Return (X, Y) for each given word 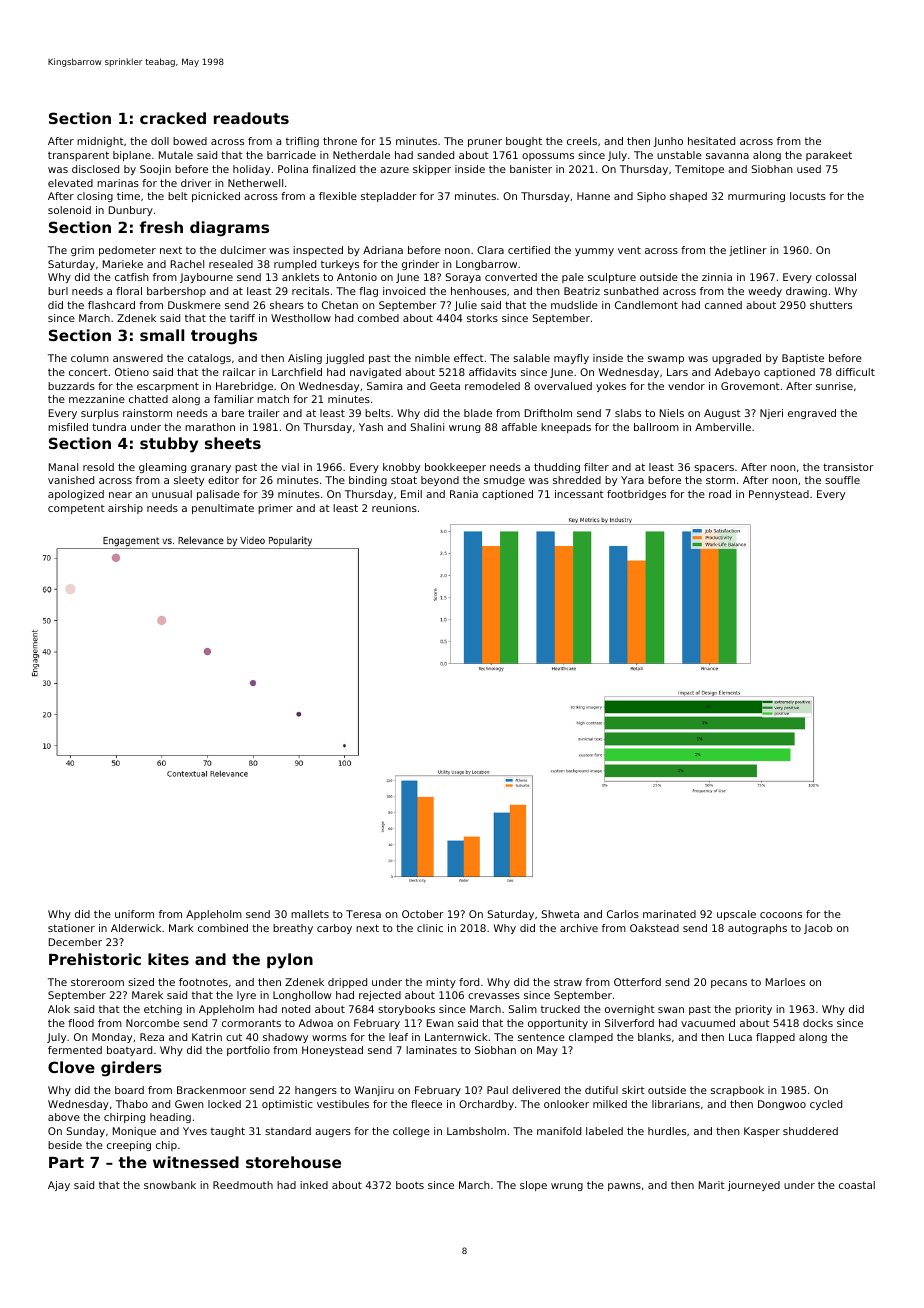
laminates (431, 1050)
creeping (129, 1146)
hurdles (667, 1131)
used (809, 169)
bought (524, 142)
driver (196, 183)
